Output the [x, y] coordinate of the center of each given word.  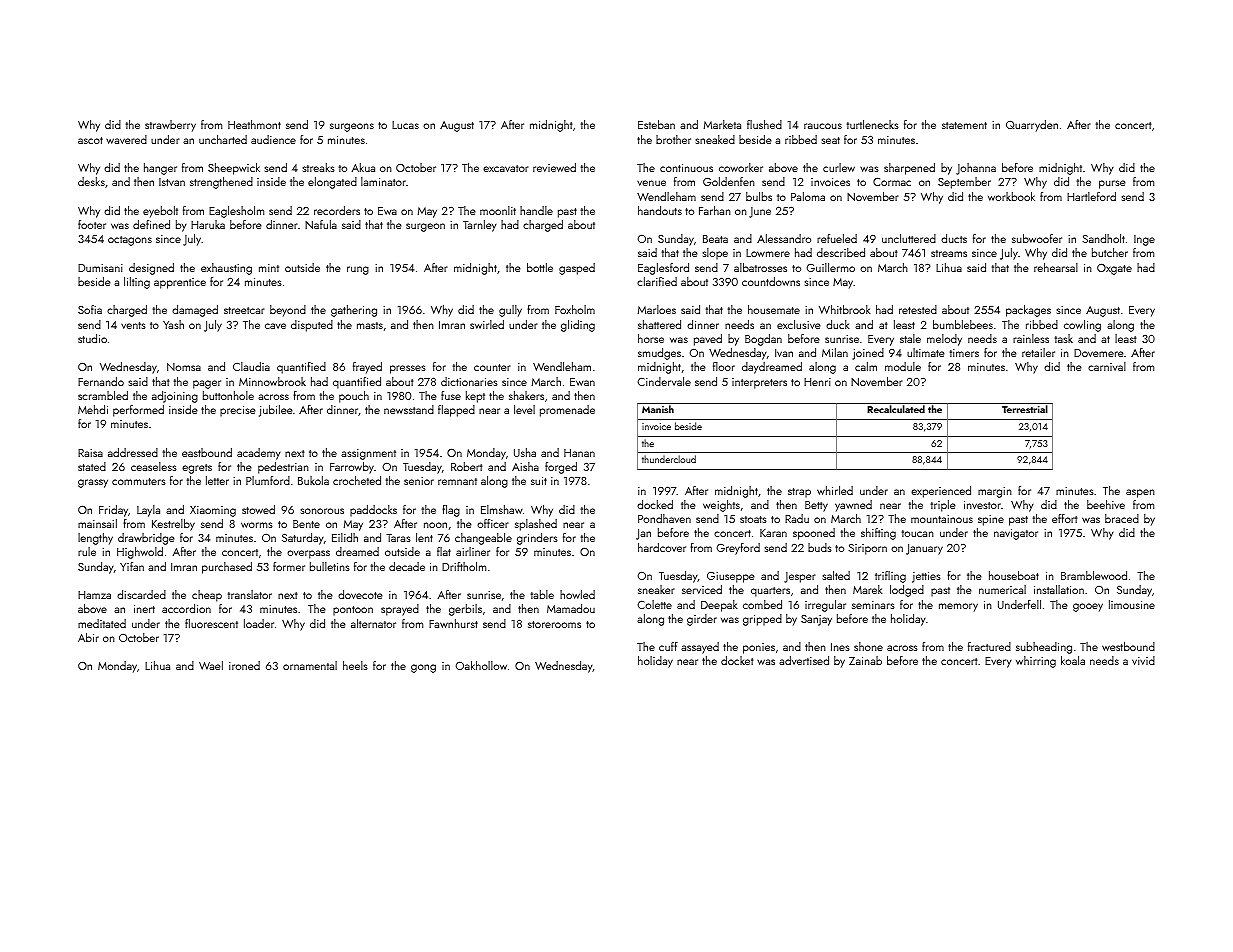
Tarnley [480, 226]
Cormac [892, 181]
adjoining [175, 397]
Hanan [579, 453]
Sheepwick [234, 169]
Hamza [94, 595]
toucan [918, 533]
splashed [536, 525]
